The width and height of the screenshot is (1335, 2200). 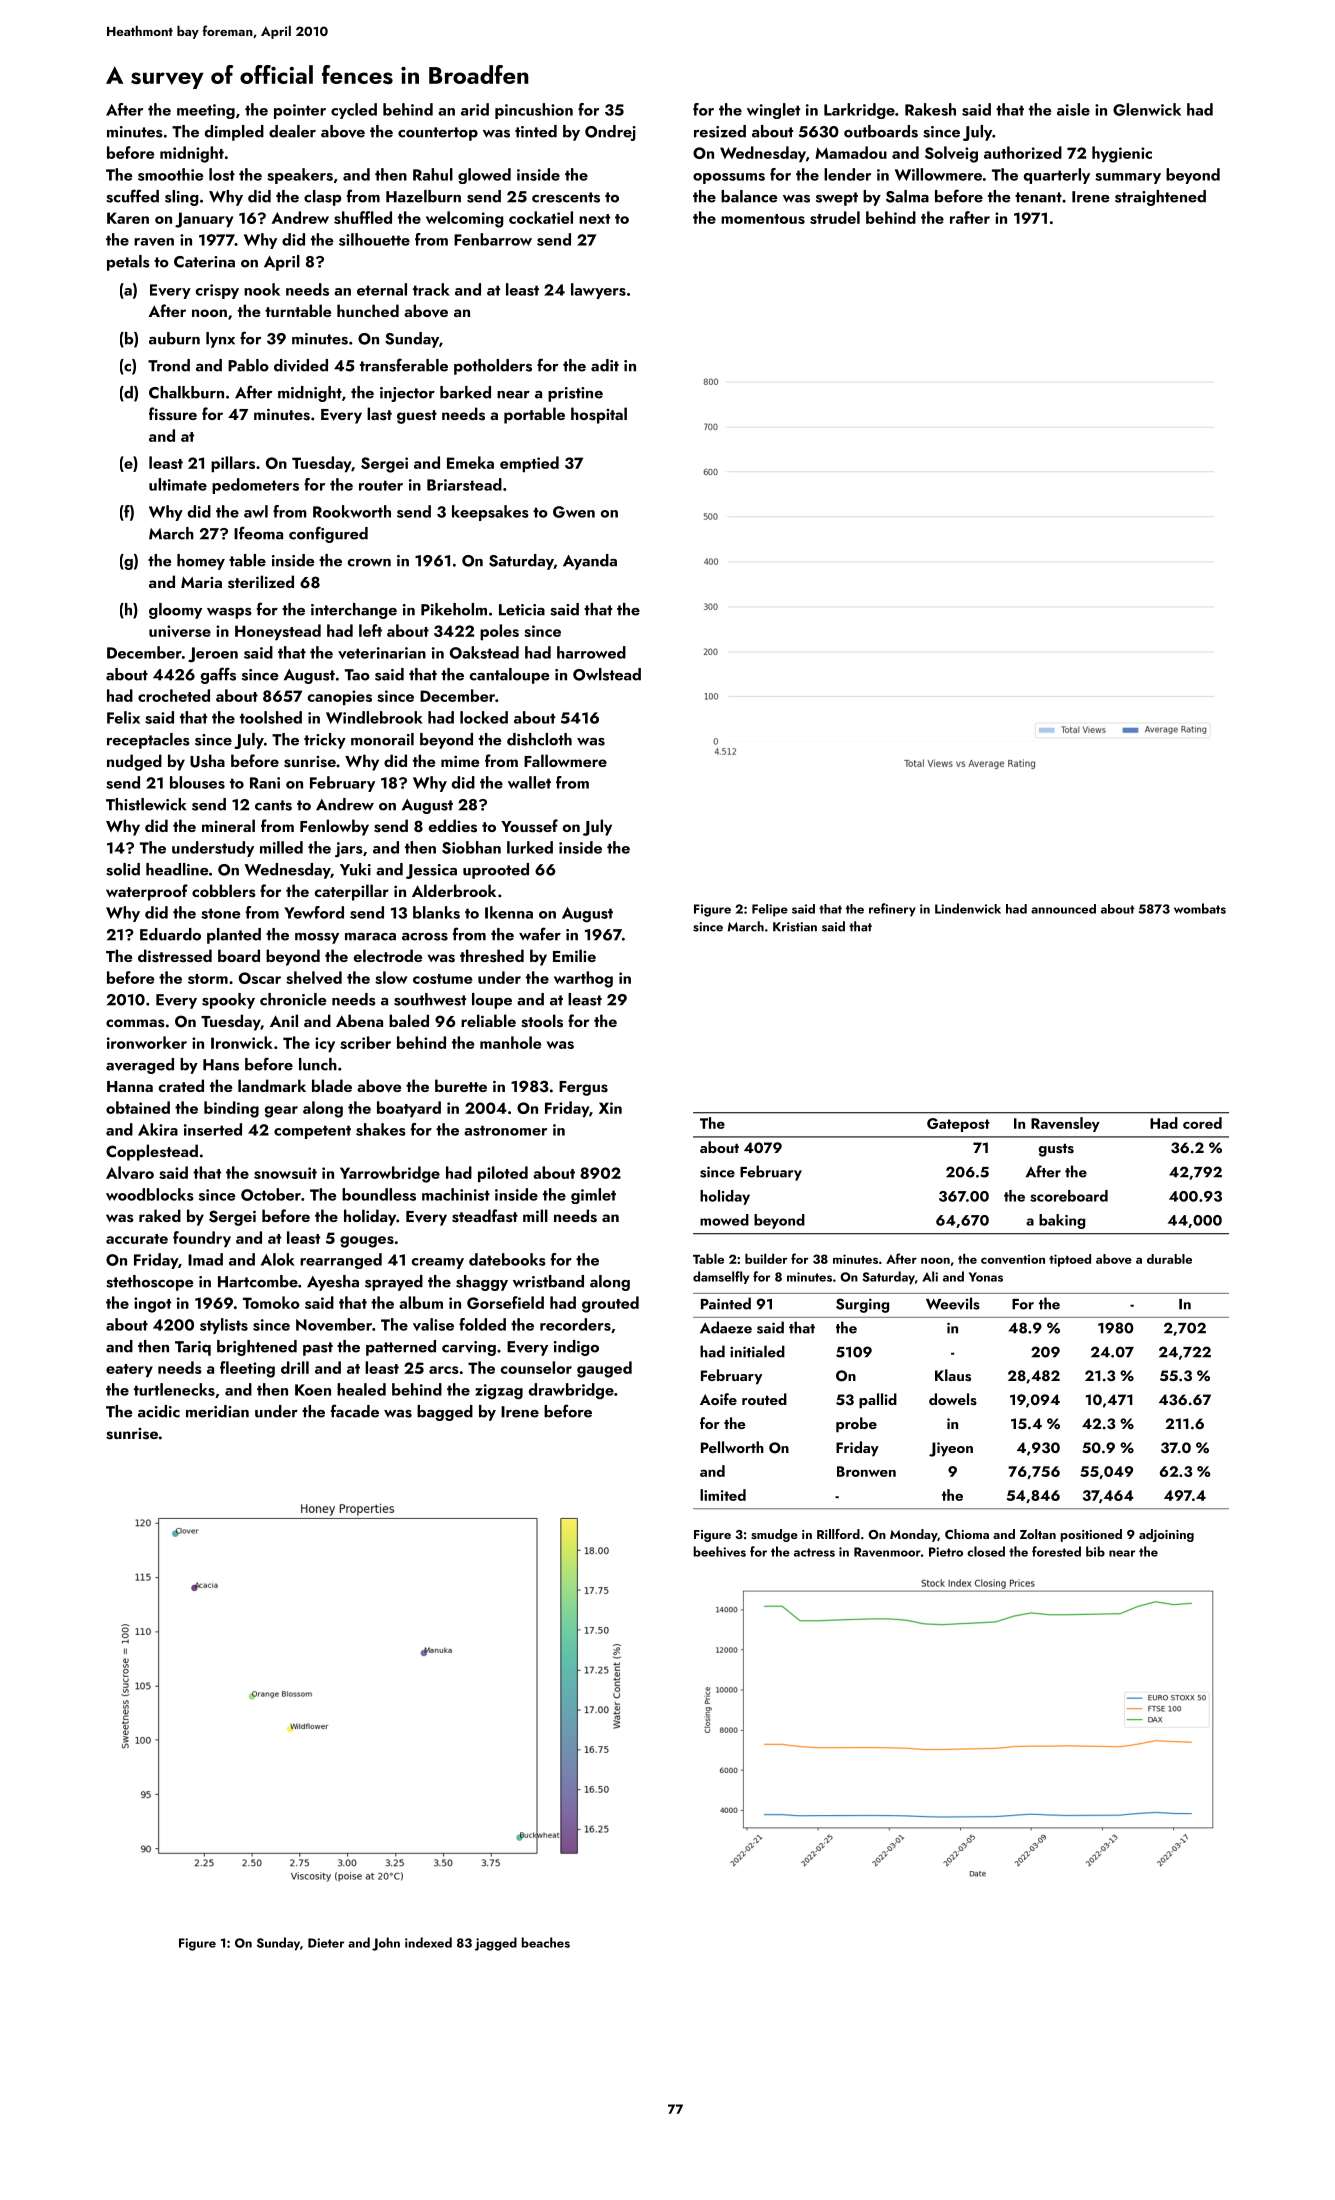 I want to click on Dieter, so click(x=326, y=1943).
